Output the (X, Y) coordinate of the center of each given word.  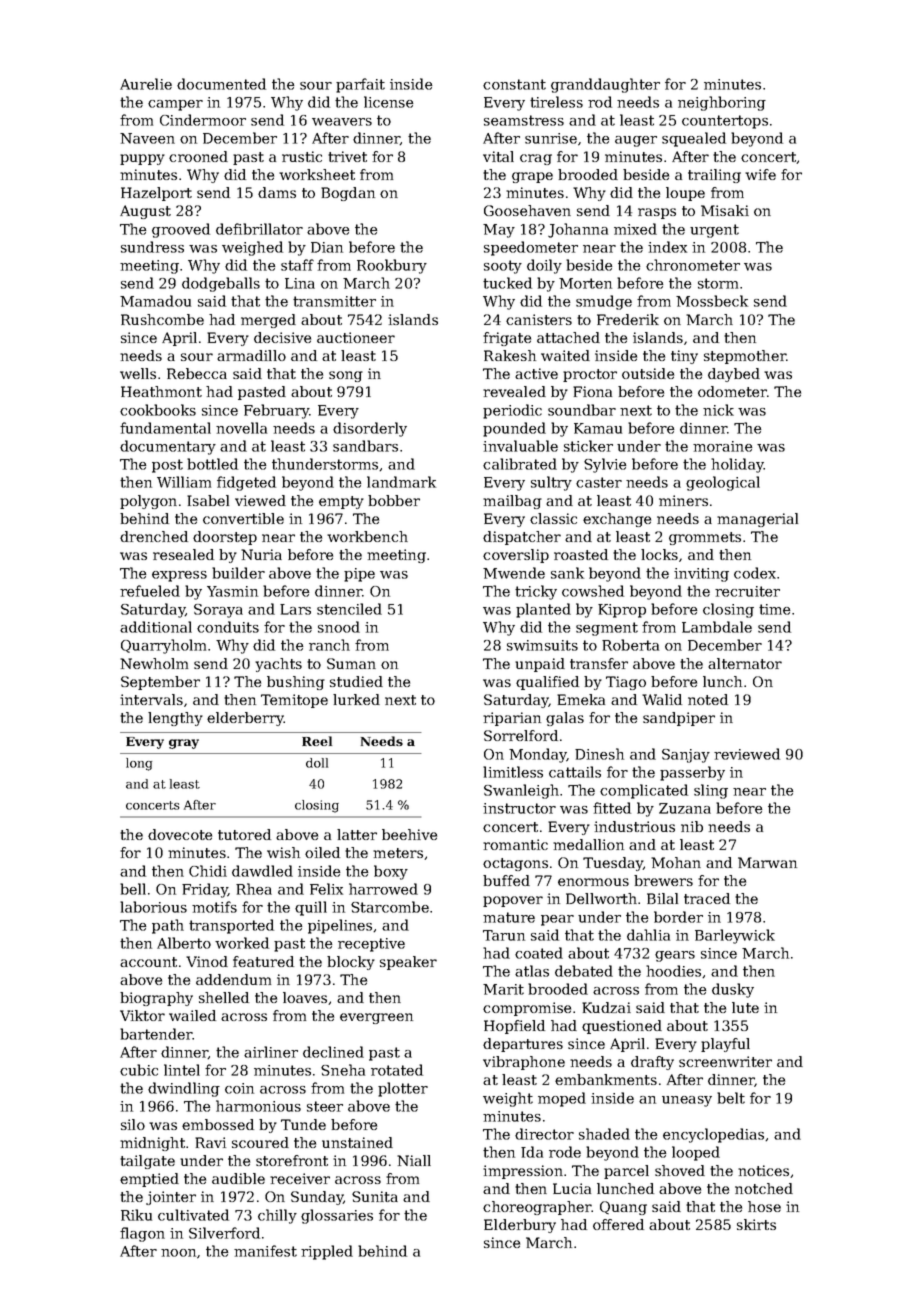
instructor (519, 808)
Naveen (147, 138)
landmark (401, 482)
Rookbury (392, 266)
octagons (515, 864)
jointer (171, 1198)
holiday (737, 465)
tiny (684, 357)
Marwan (767, 862)
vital (498, 156)
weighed (252, 248)
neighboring (722, 103)
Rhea (254, 889)
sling (711, 791)
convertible (243, 518)
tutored (244, 834)
